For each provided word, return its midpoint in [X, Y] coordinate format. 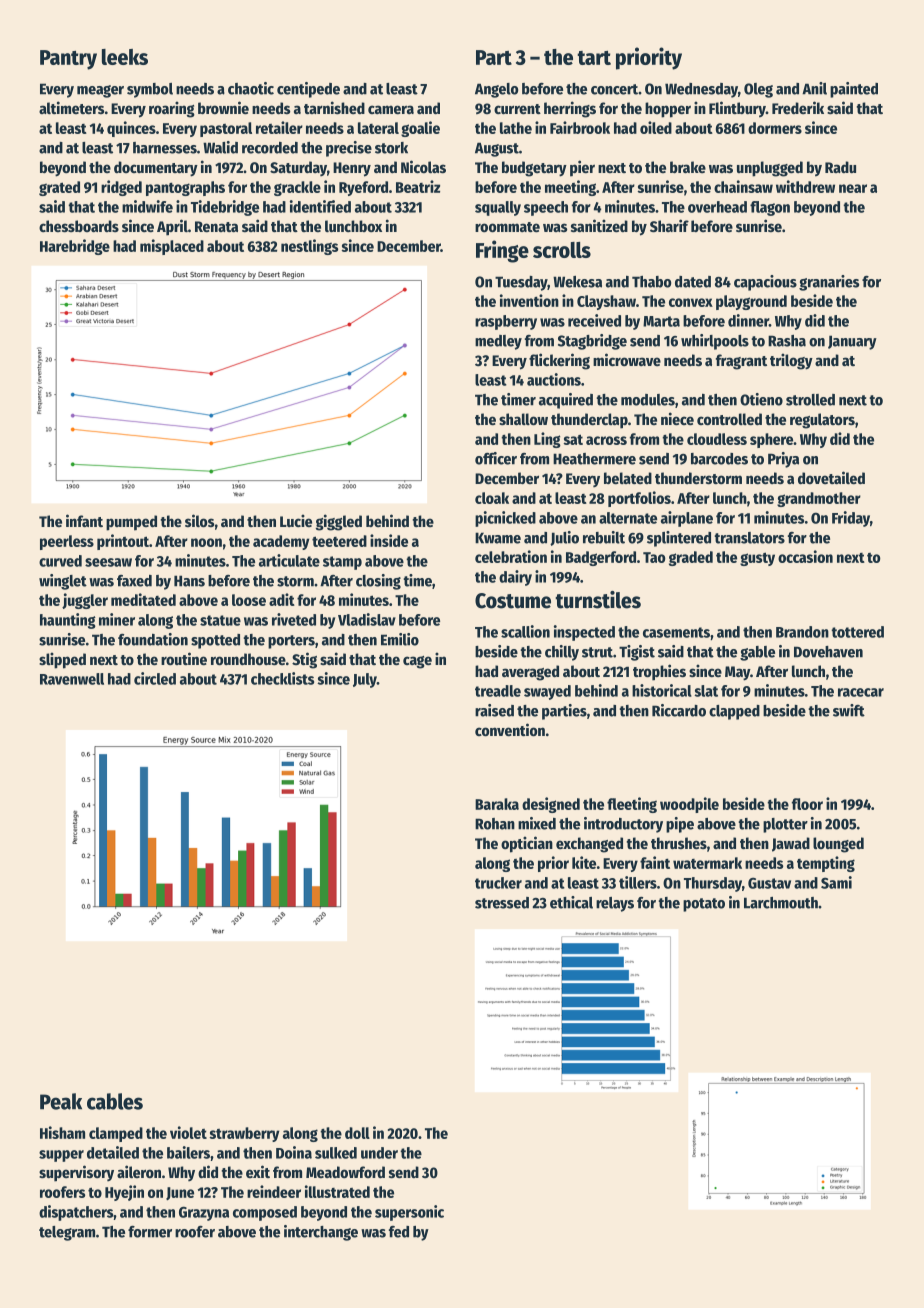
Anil [814, 88]
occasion [805, 556]
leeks [125, 57]
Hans [189, 581]
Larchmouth [781, 903]
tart [594, 58]
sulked [336, 1153]
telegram [67, 1233]
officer [496, 458]
